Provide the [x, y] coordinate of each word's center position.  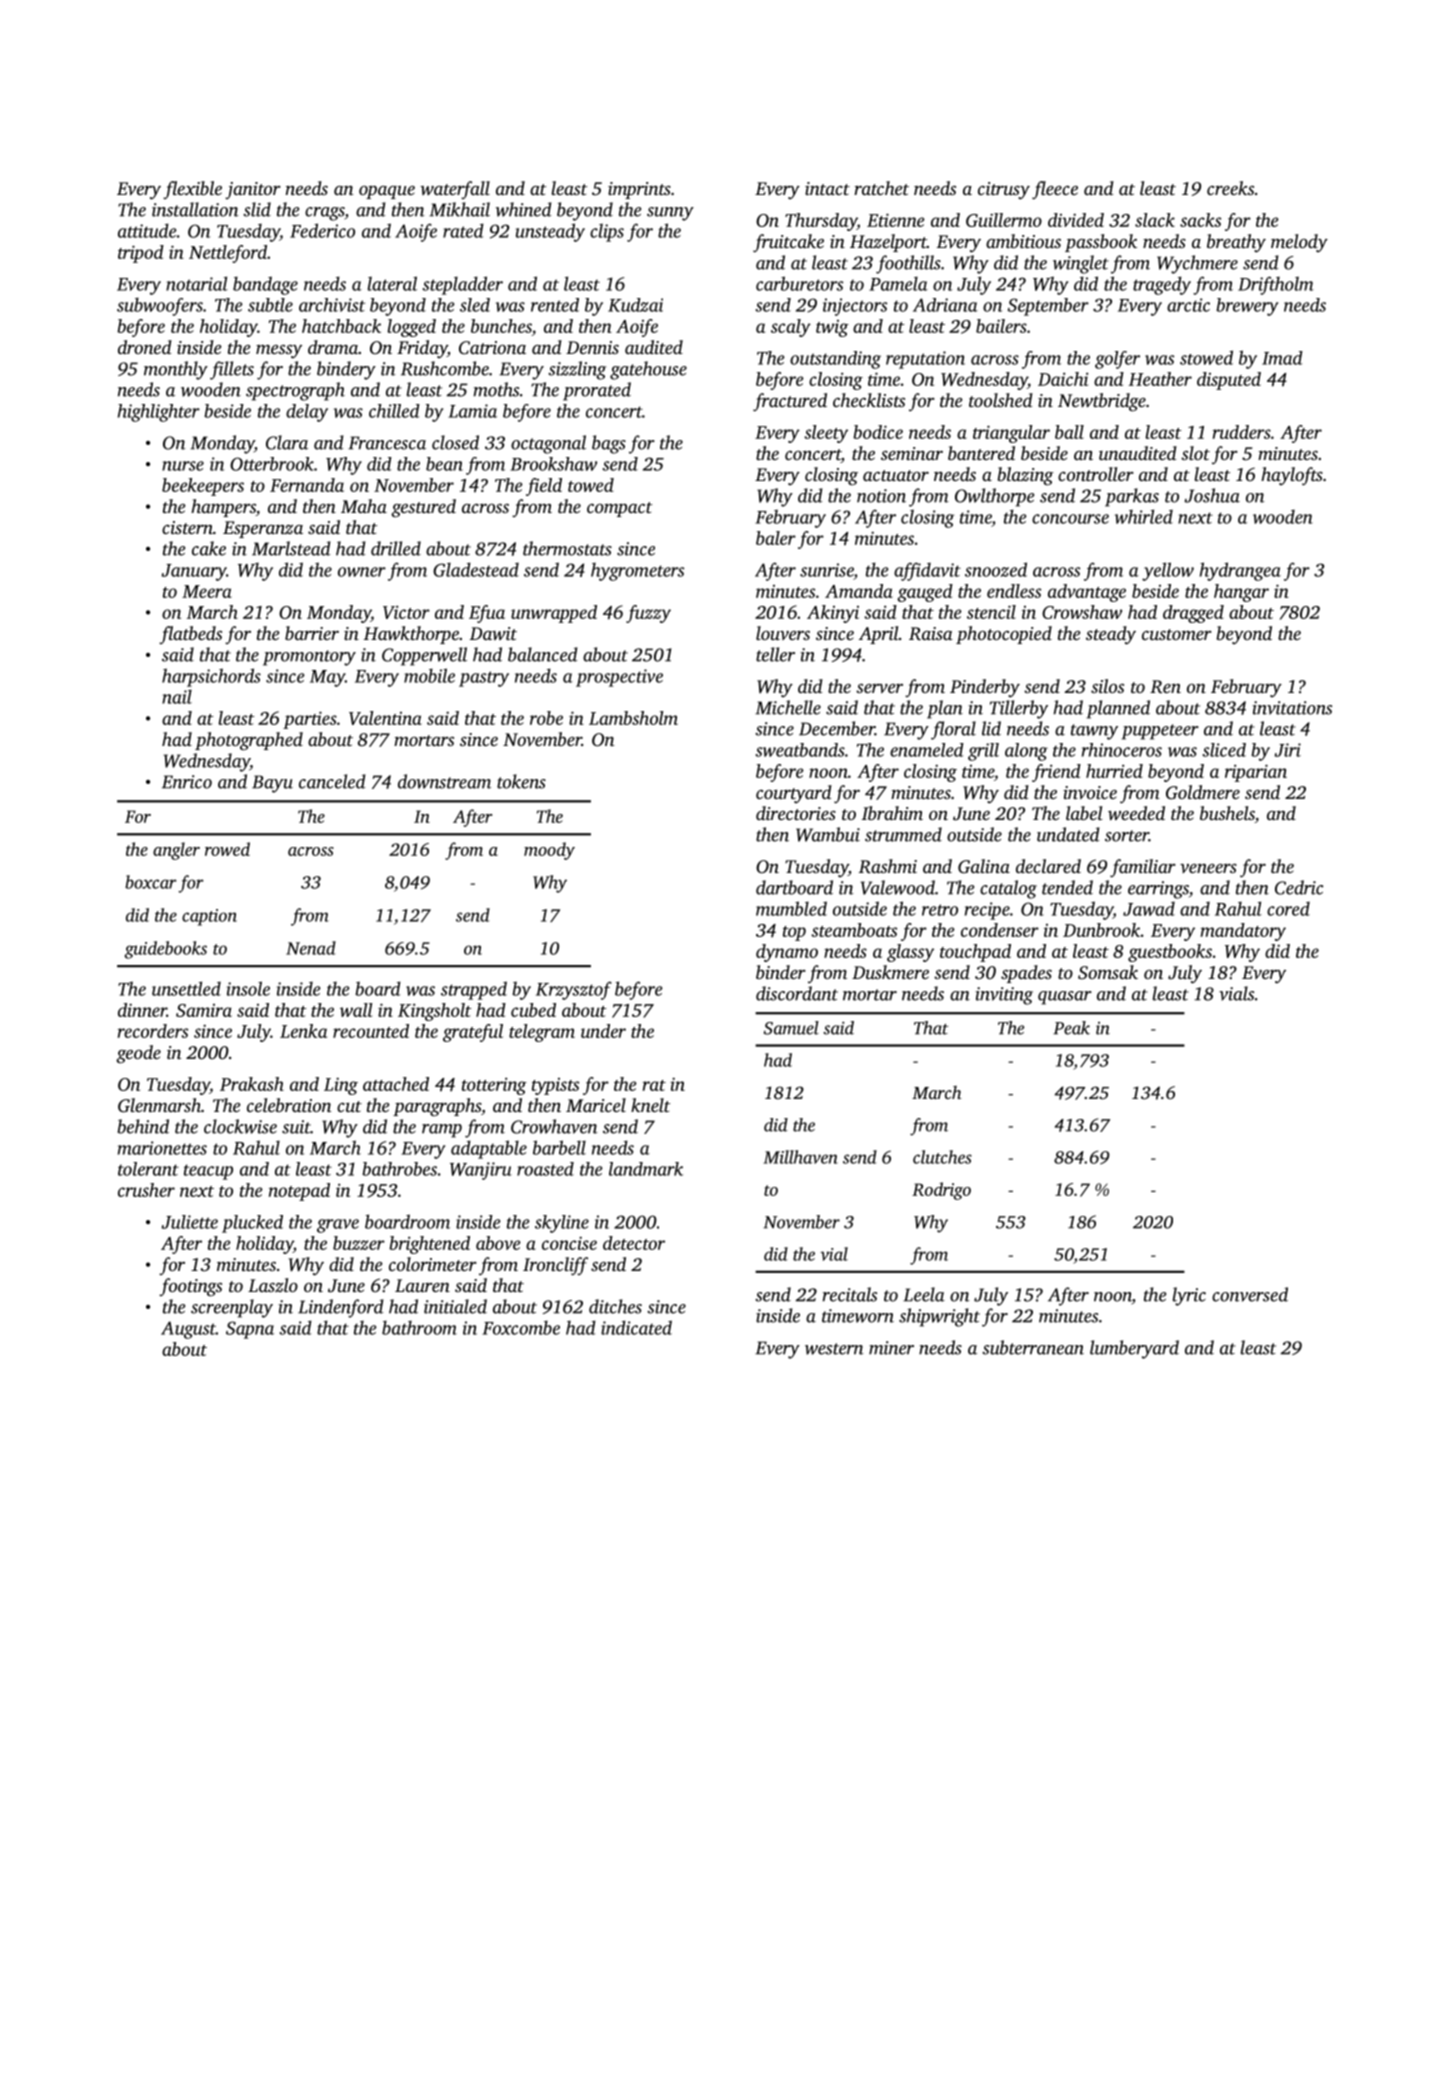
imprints [639, 190]
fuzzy [648, 614]
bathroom [419, 1328]
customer [1177, 634]
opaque [387, 192]
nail [177, 697]
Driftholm [1276, 285]
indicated [636, 1327]
